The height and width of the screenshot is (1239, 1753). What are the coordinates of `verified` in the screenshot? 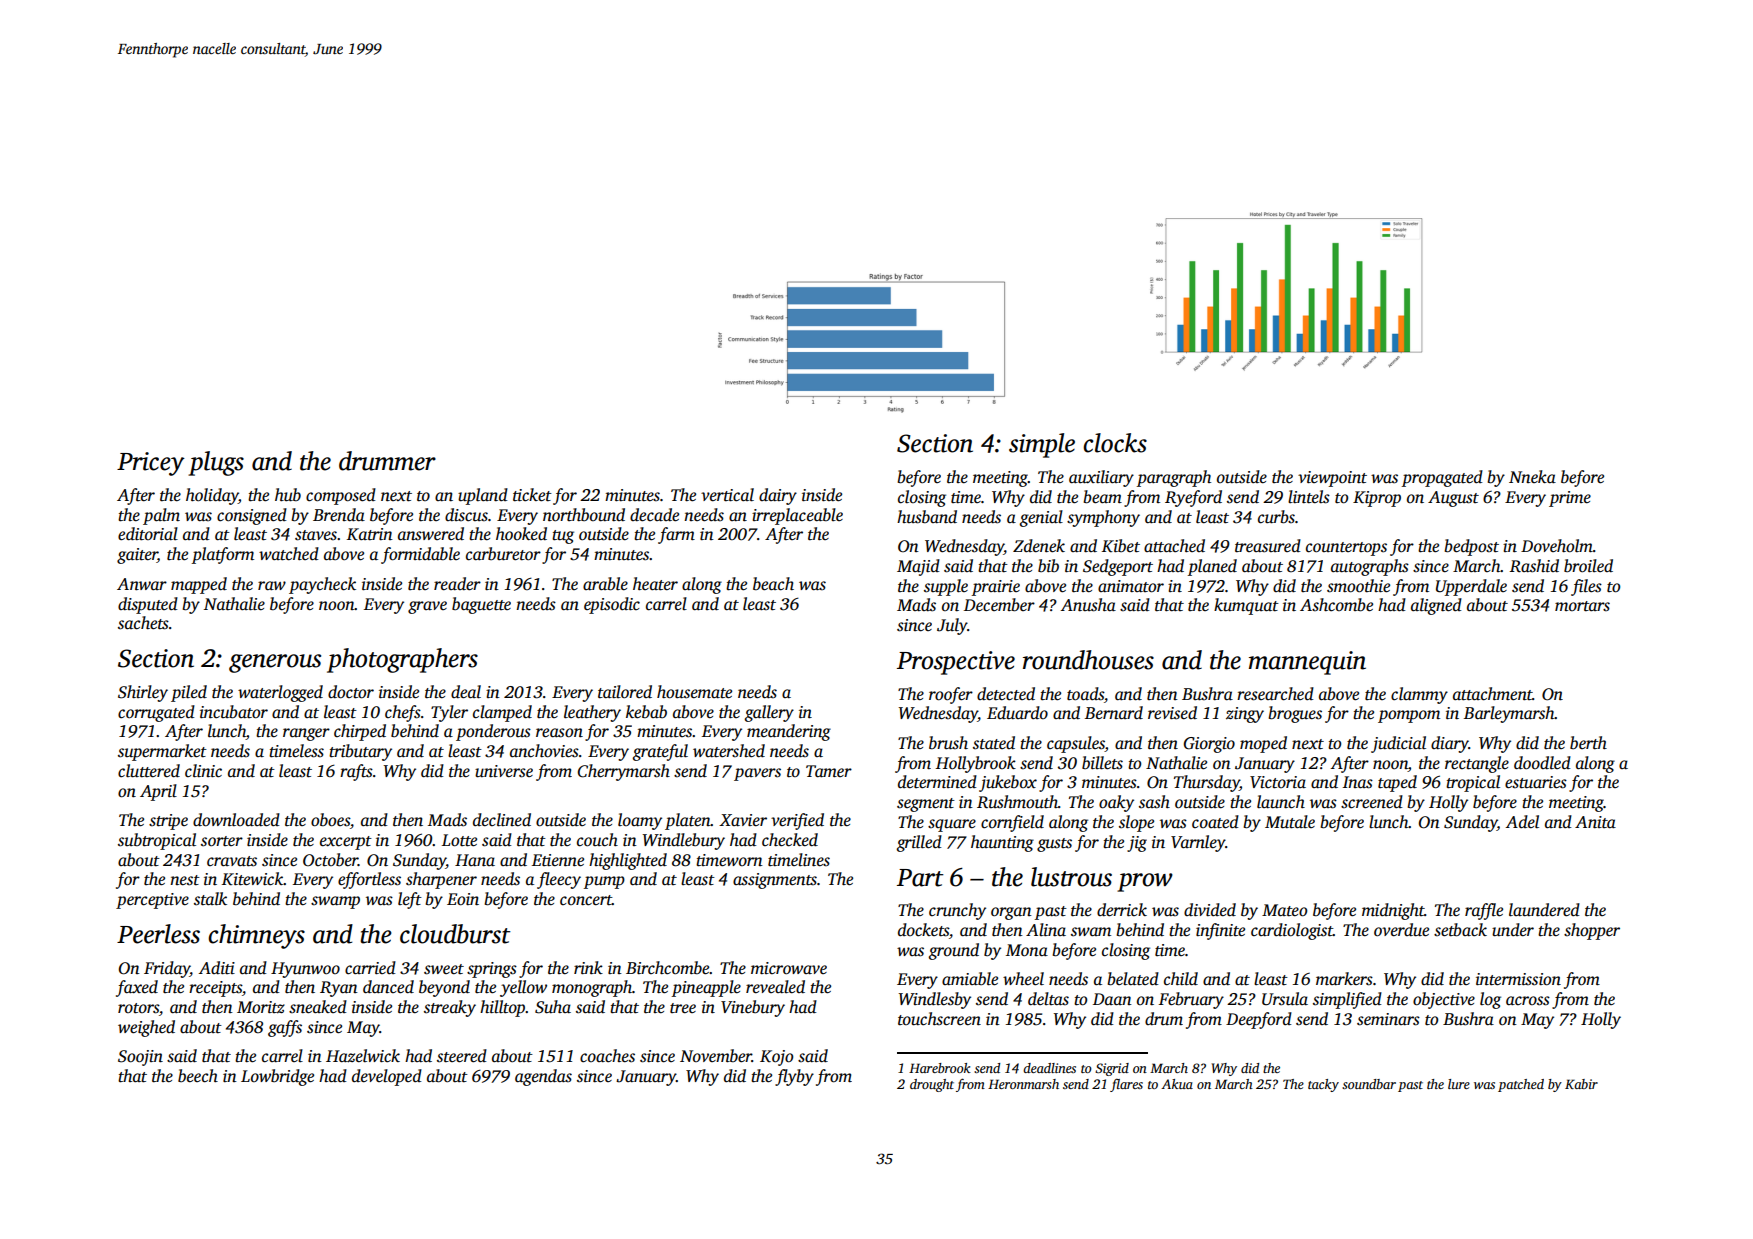 It's located at (797, 821).
